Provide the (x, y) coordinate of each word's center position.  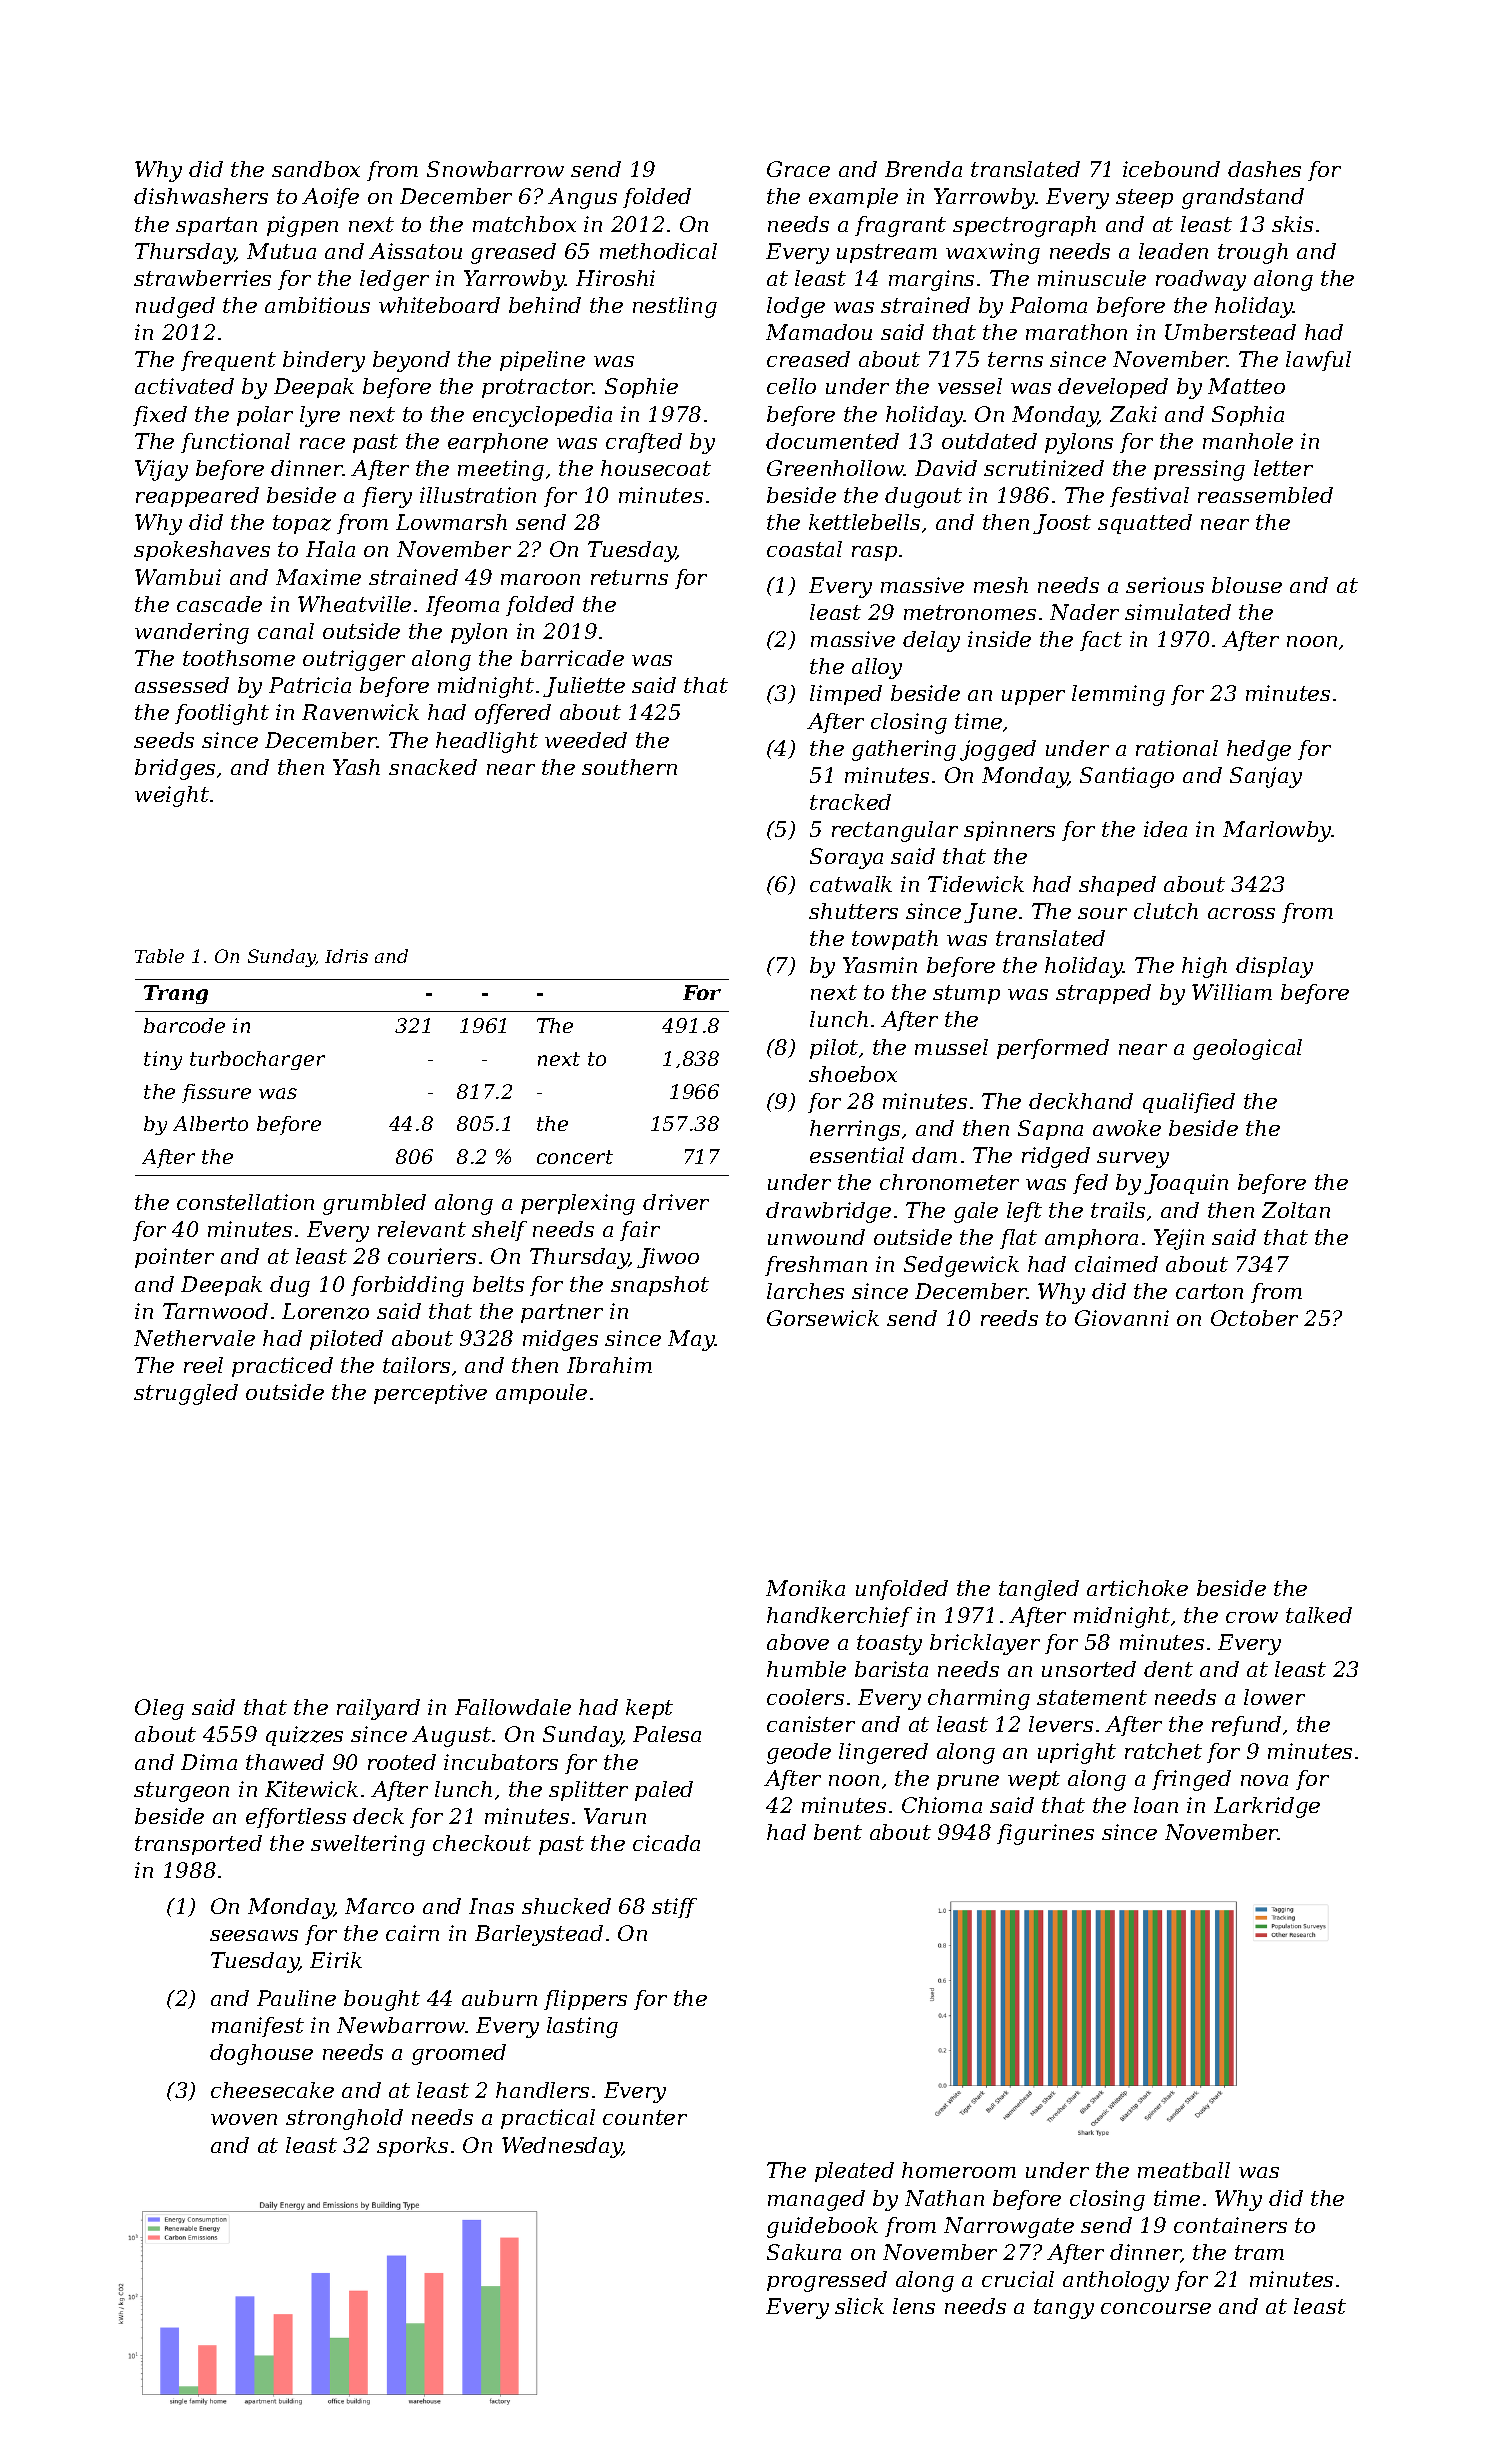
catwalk (851, 884)
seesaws (254, 1935)
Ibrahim (609, 1365)
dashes (1264, 169)
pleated (854, 2172)
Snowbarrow (495, 169)
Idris (346, 956)
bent (838, 1832)
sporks (412, 2147)
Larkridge (1267, 1807)
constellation (245, 1202)
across (1241, 913)
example (853, 198)
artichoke (1137, 1588)
